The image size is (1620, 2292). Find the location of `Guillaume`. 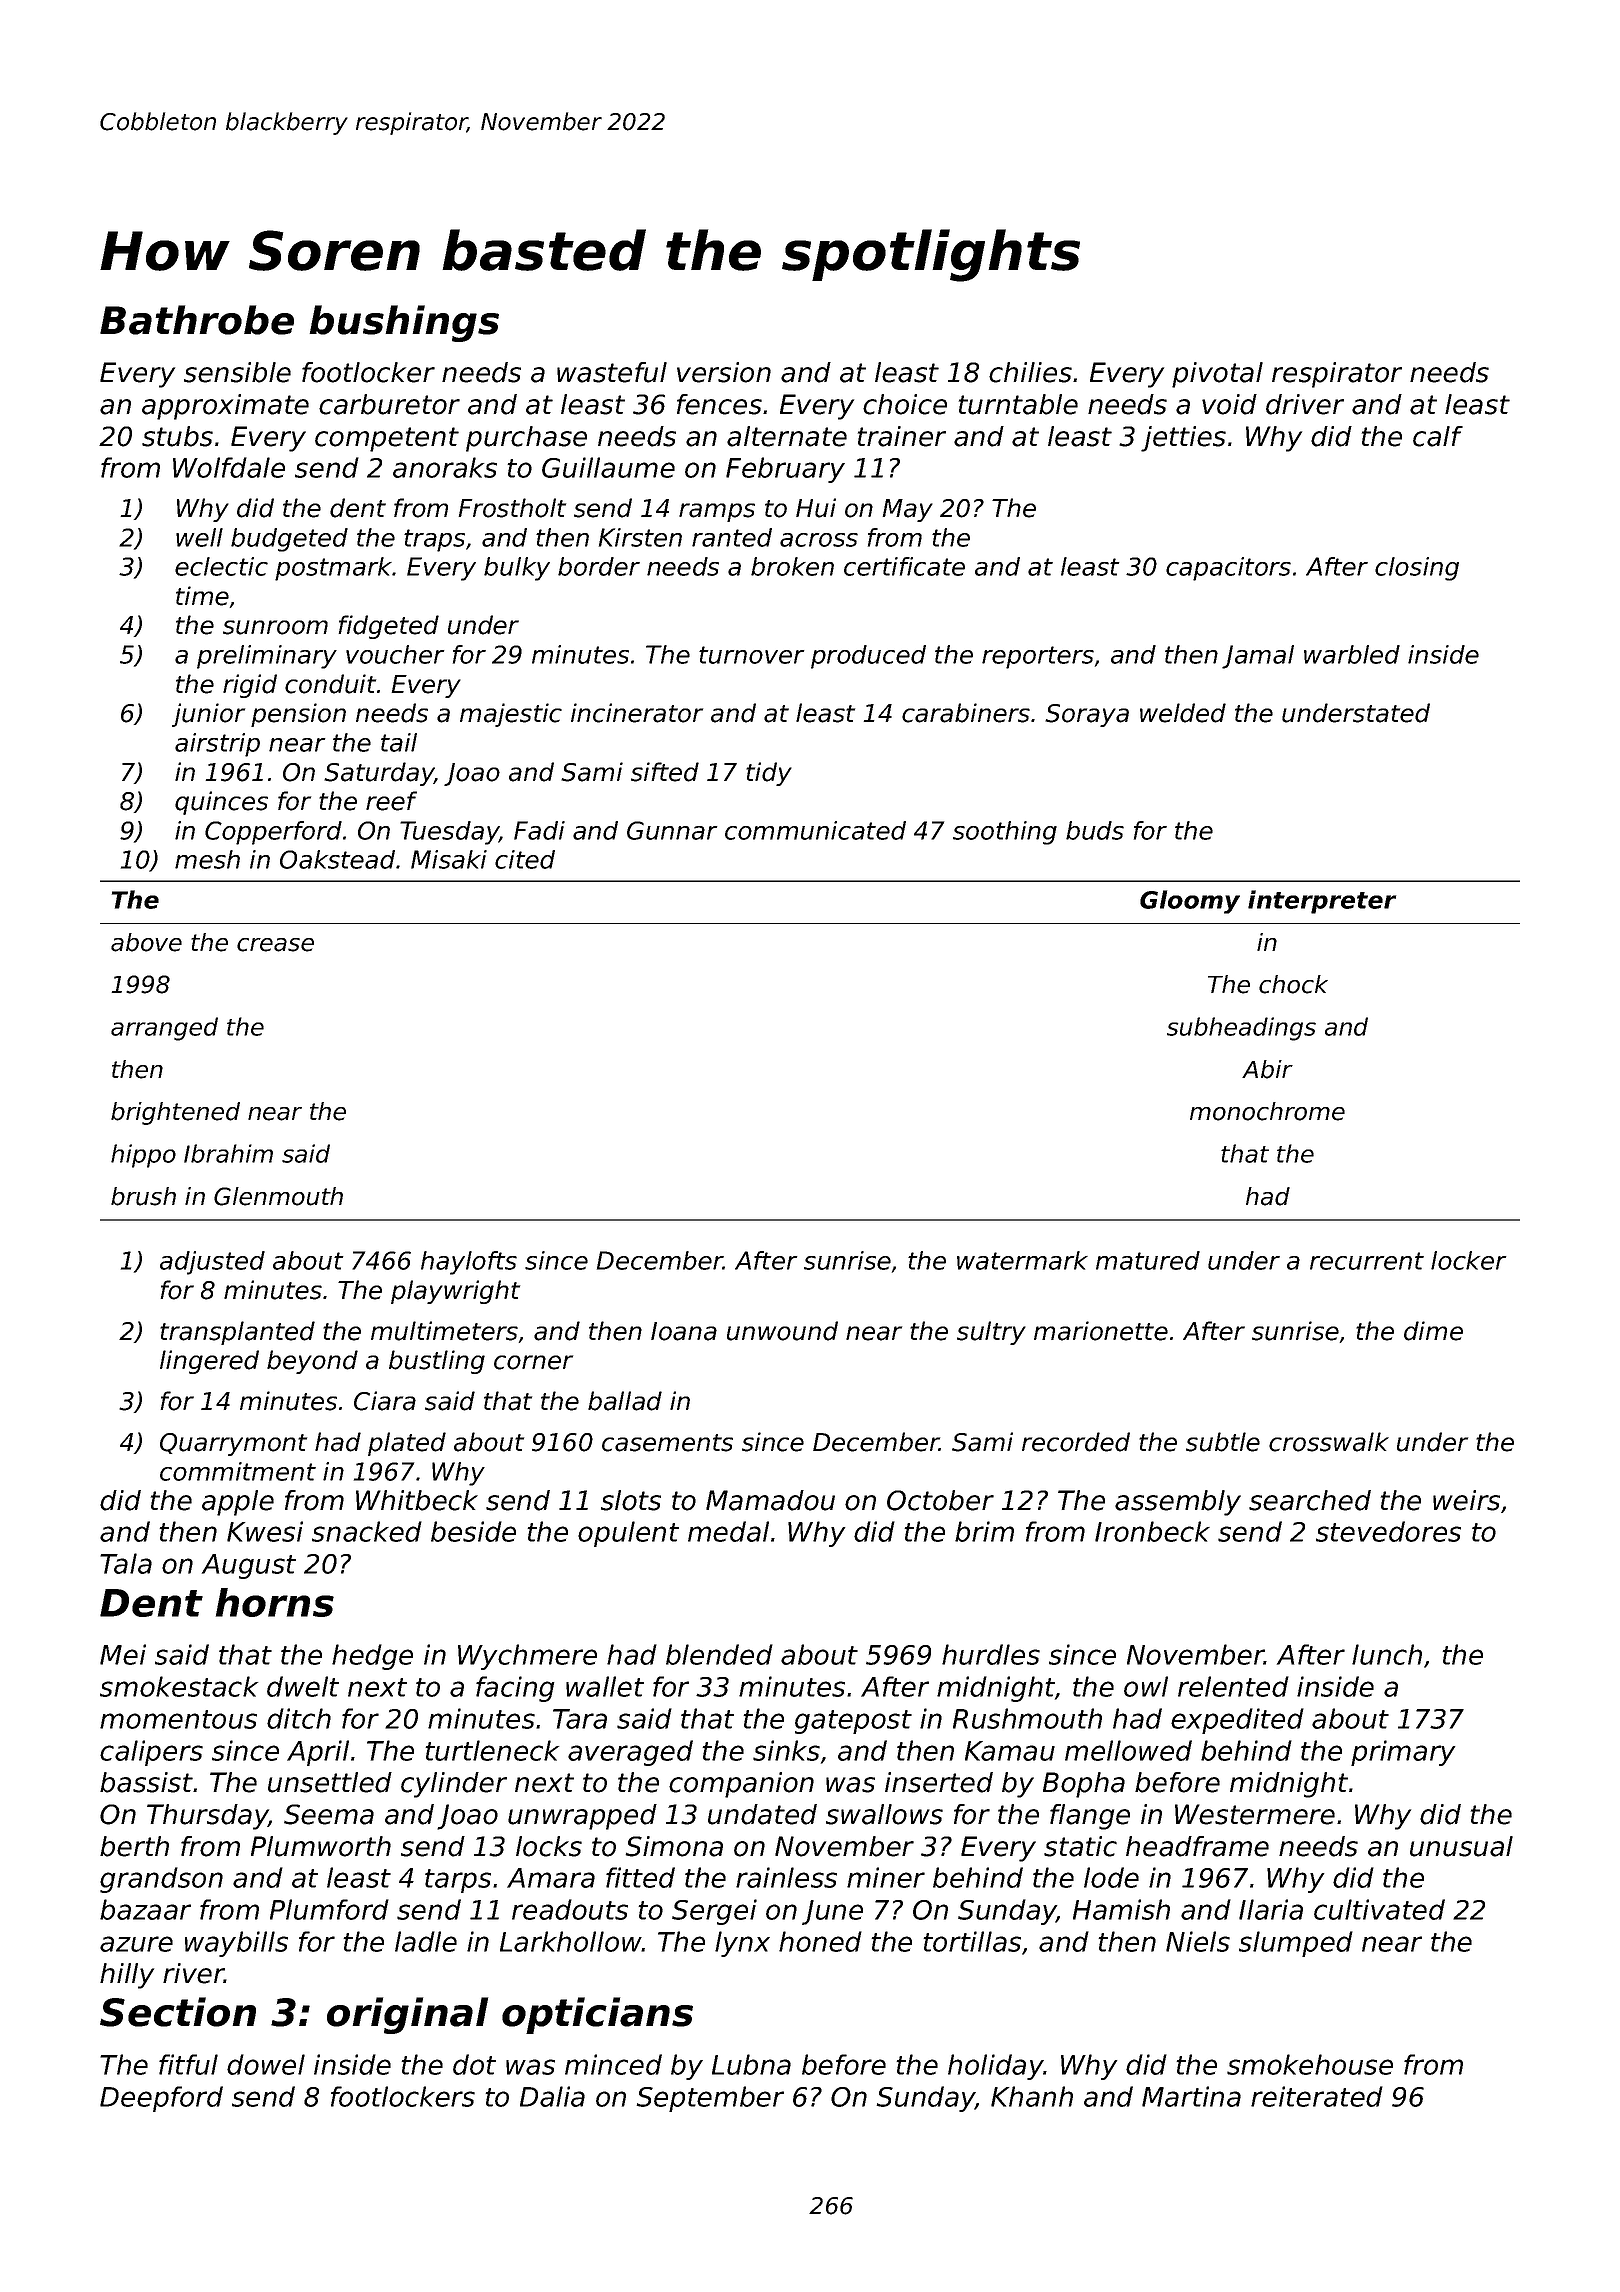

Guillaume is located at coordinates (608, 467).
